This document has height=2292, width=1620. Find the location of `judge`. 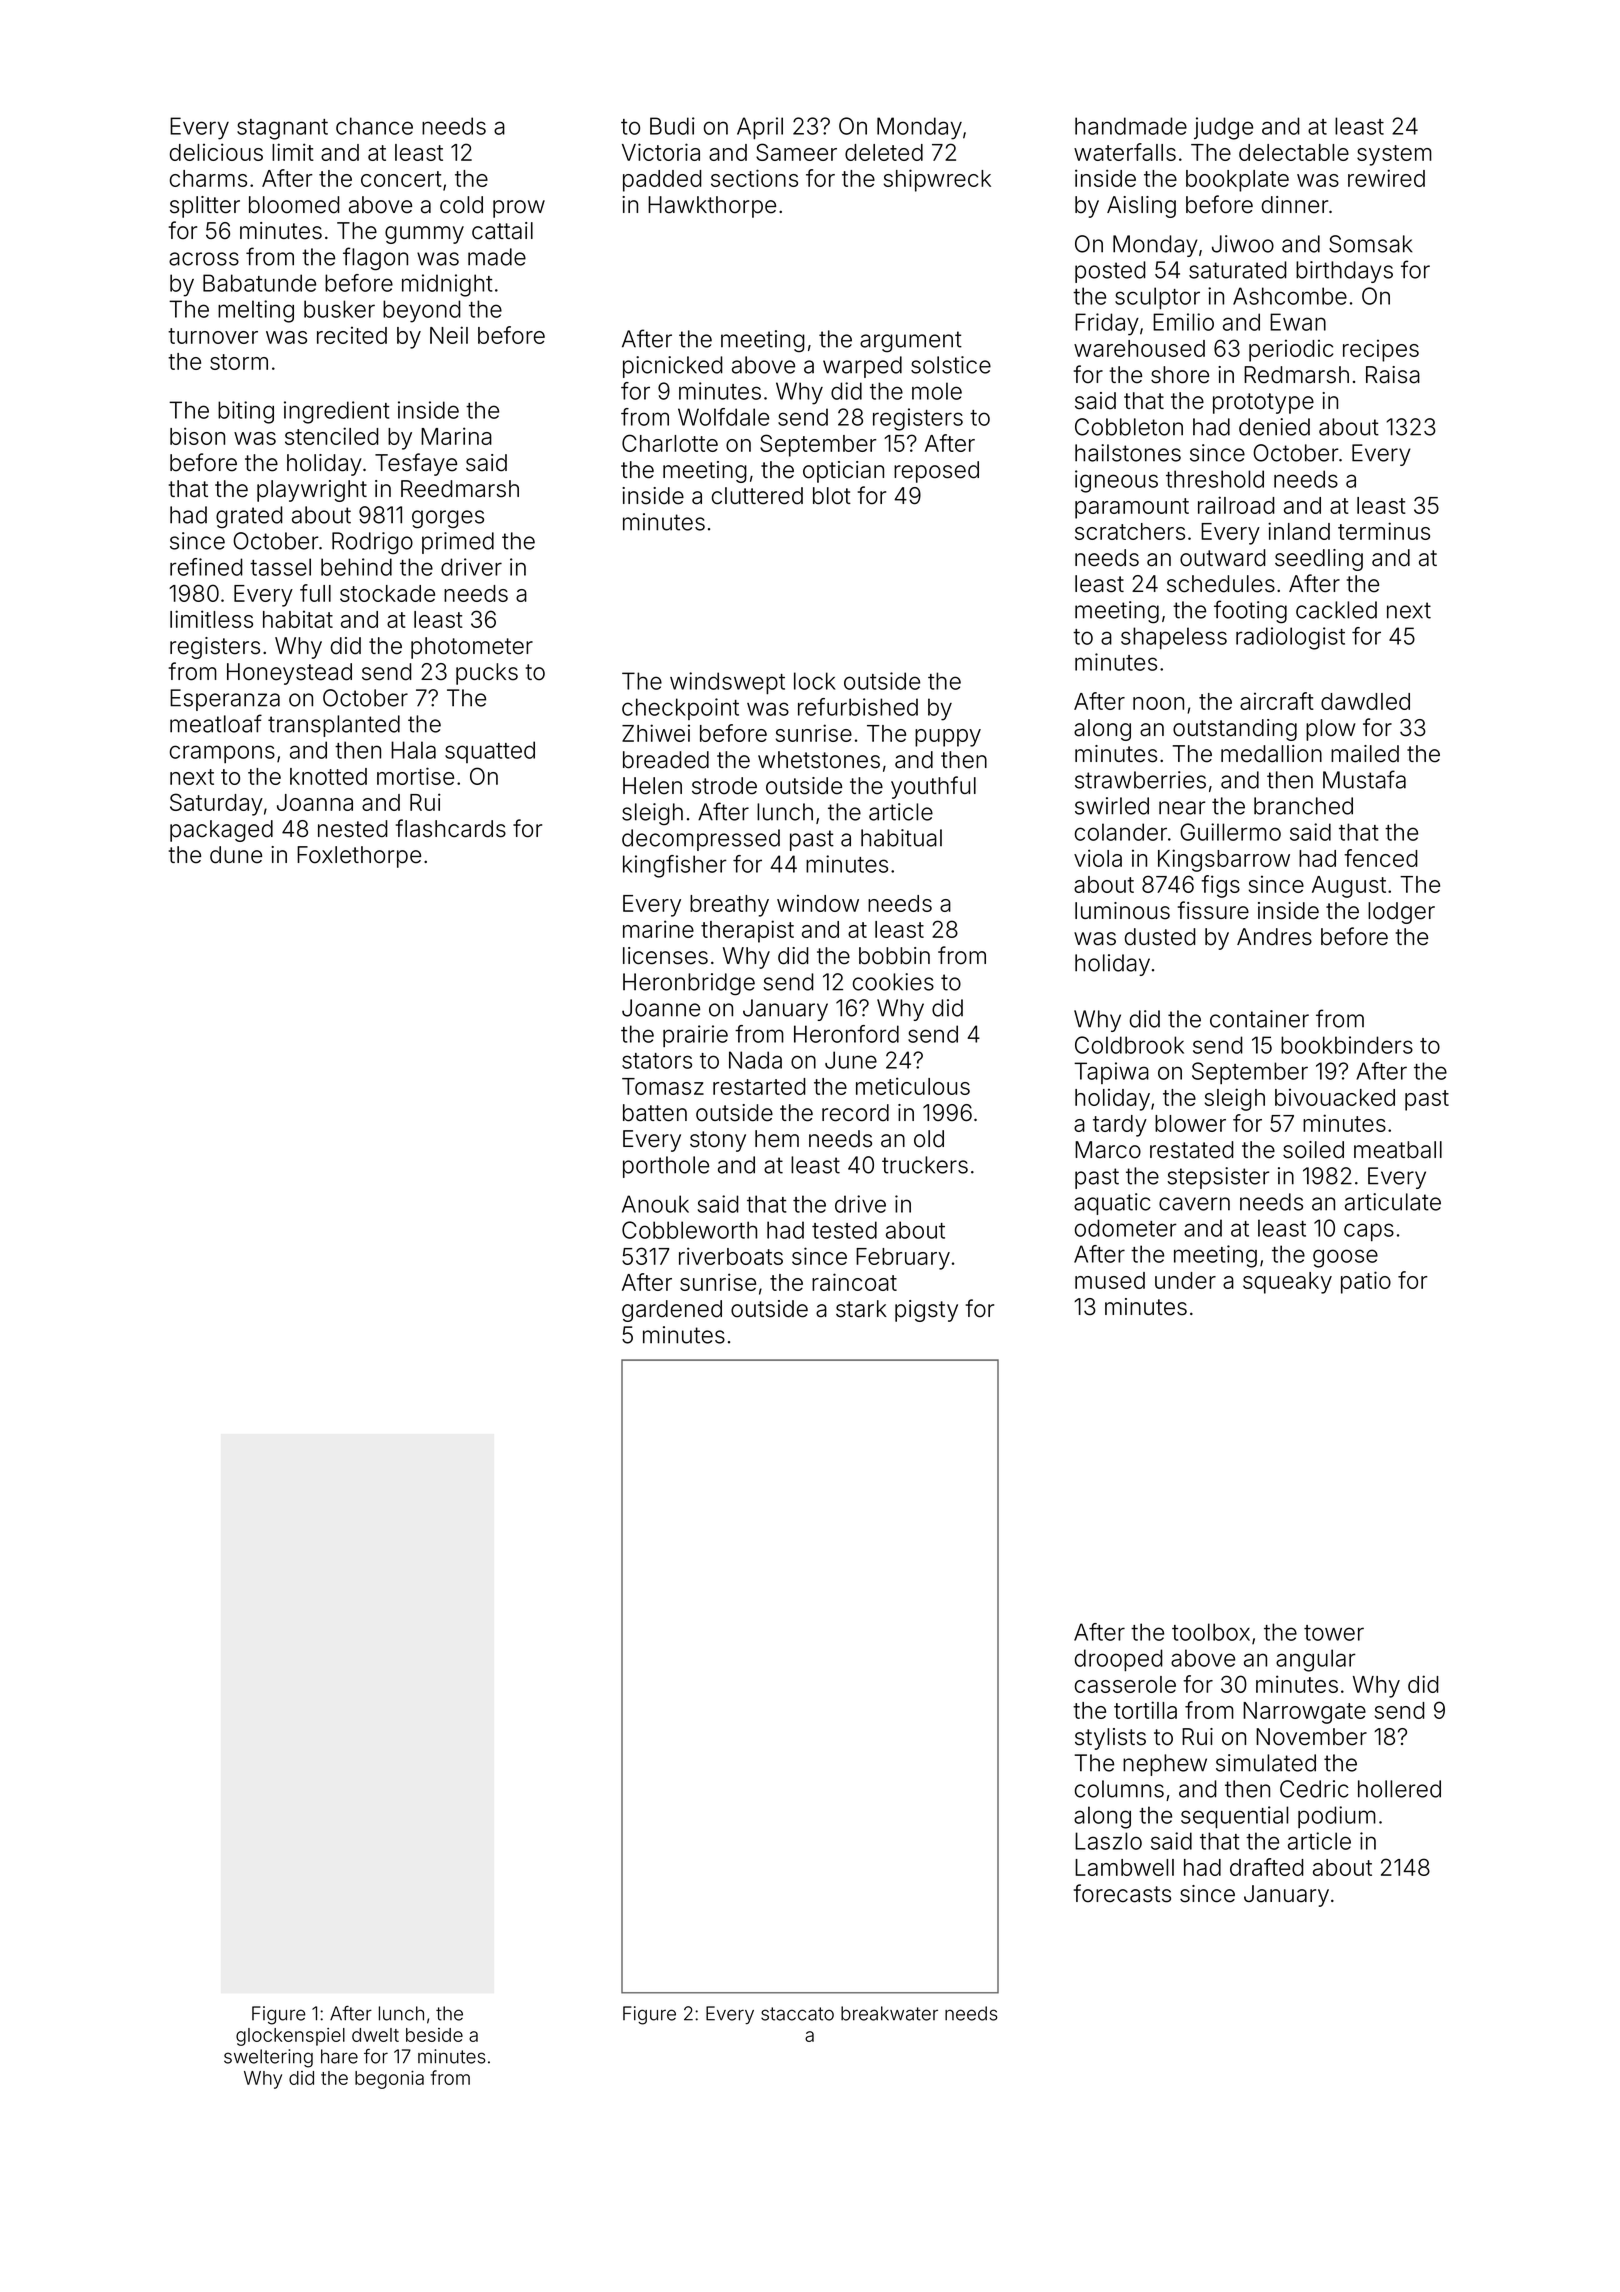

judge is located at coordinates (1223, 128).
